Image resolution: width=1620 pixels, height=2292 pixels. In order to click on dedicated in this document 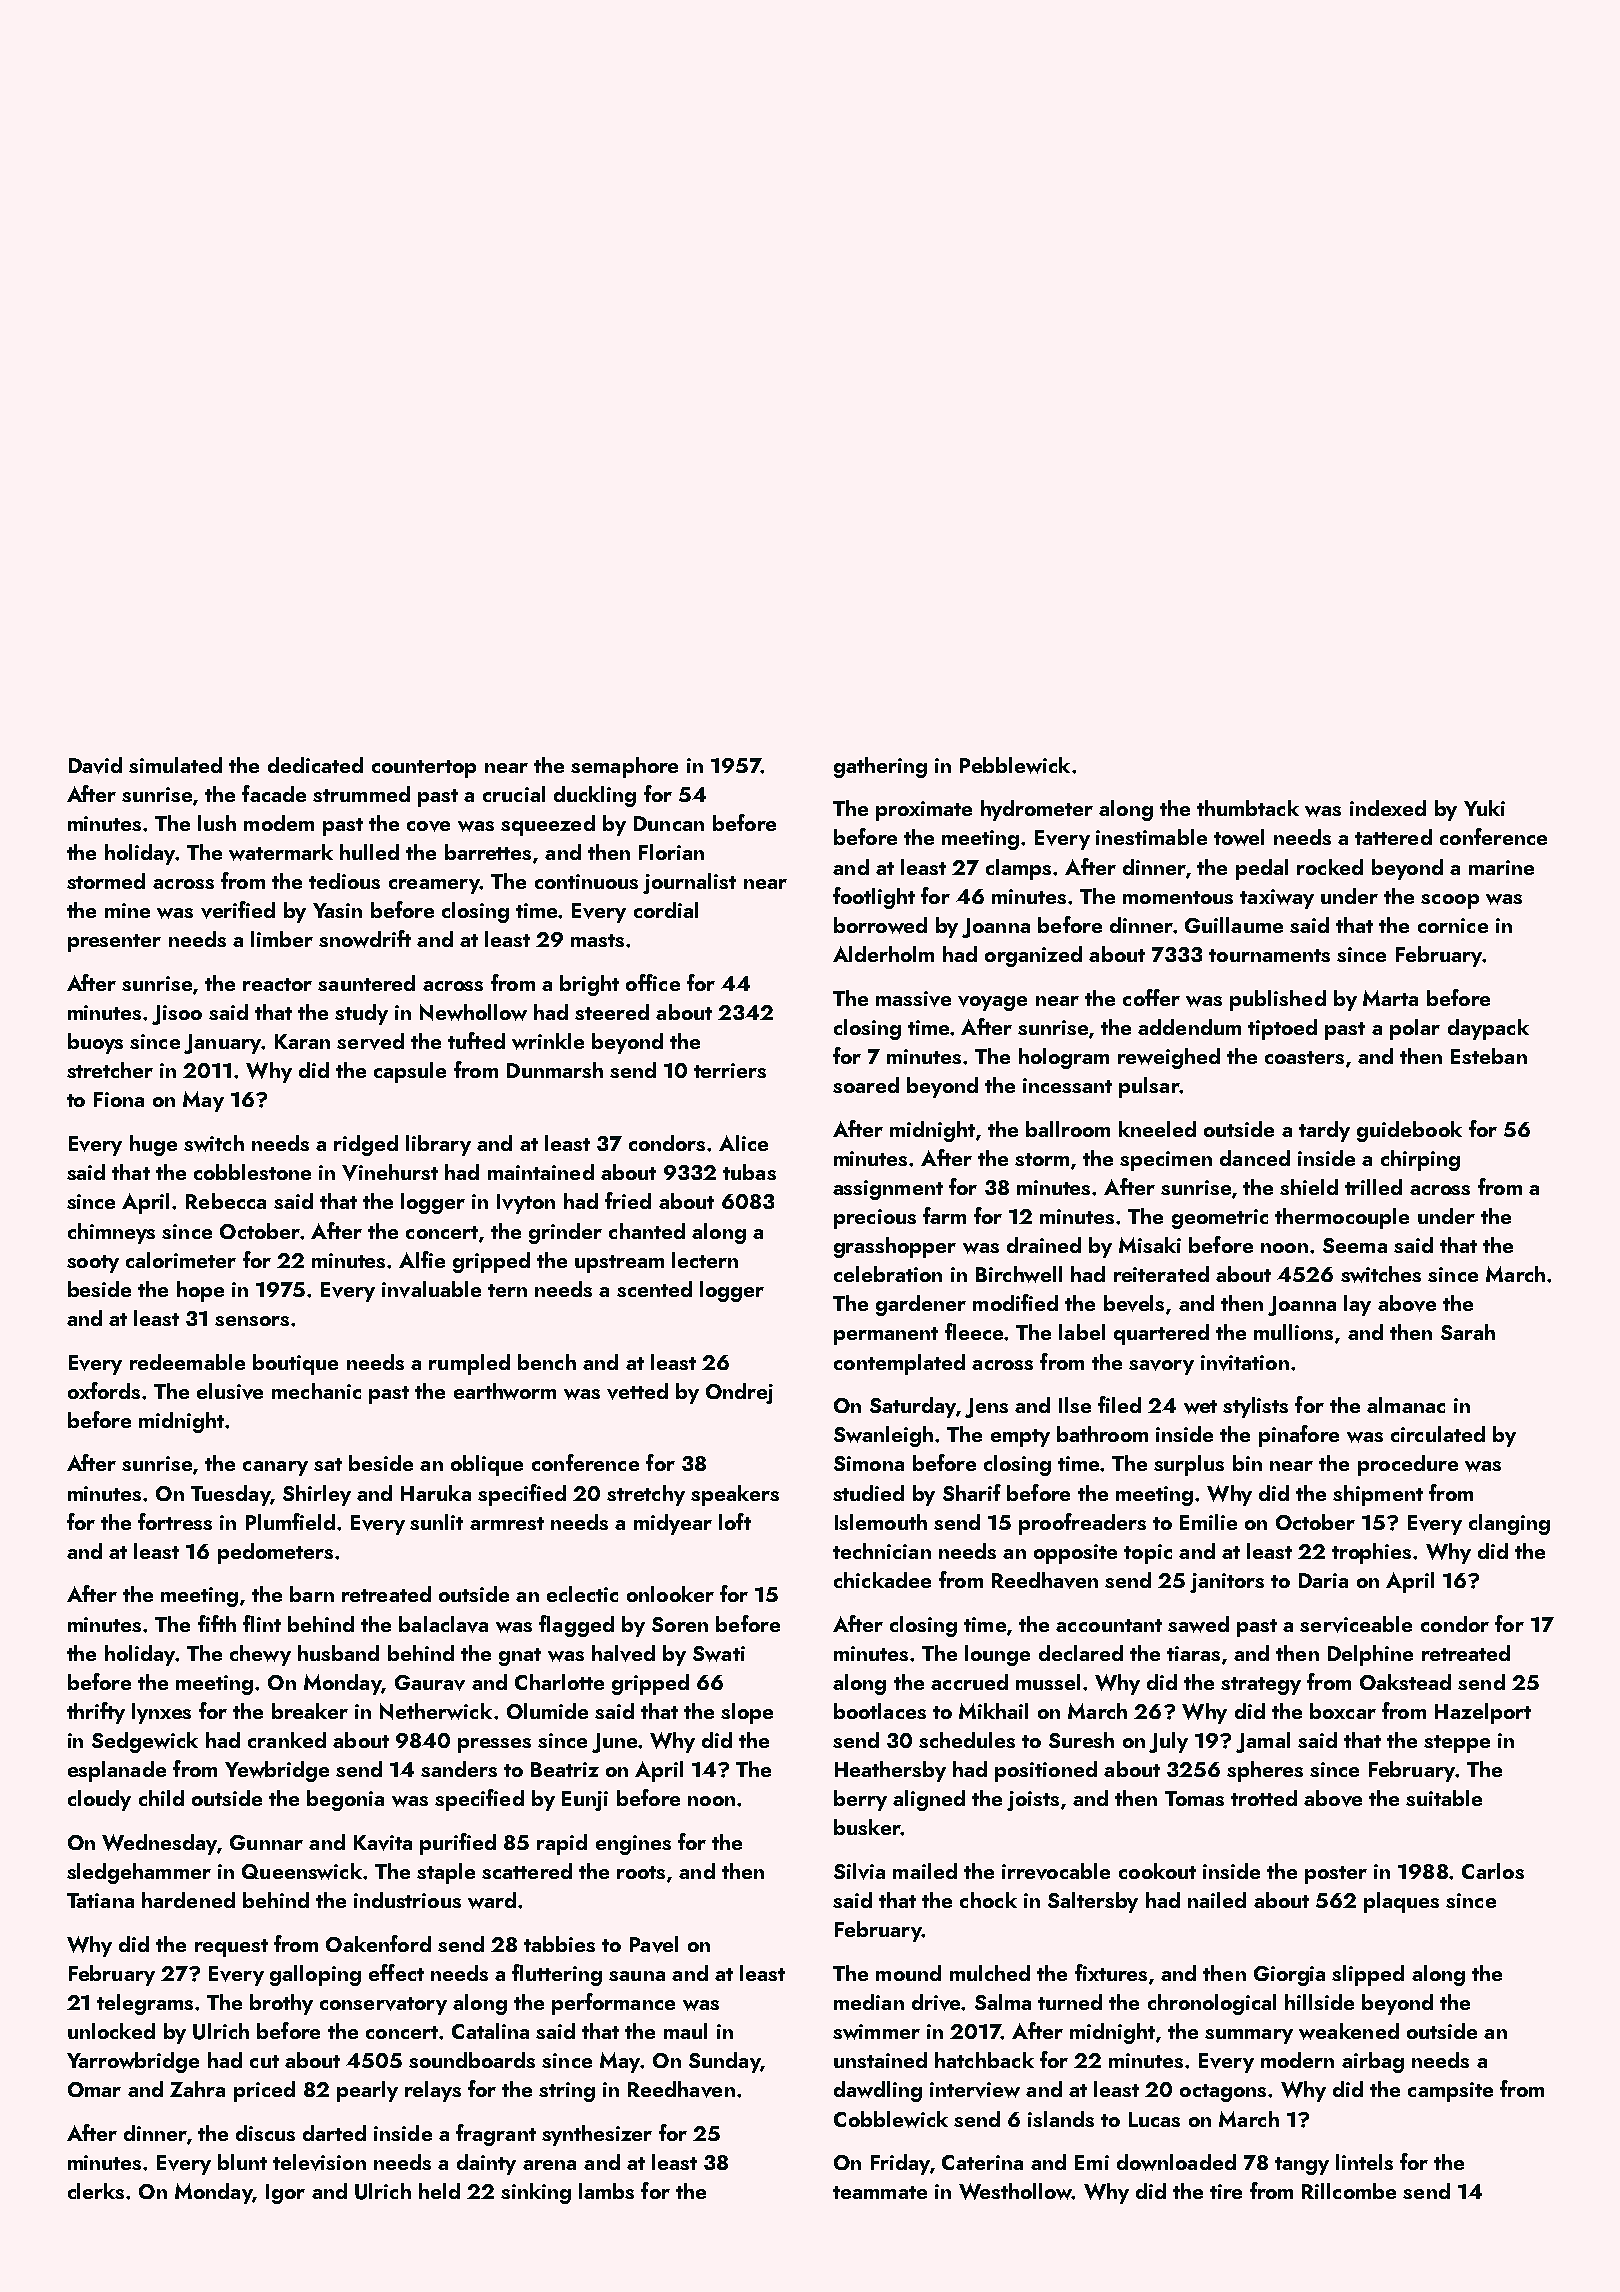, I will do `click(315, 765)`.
